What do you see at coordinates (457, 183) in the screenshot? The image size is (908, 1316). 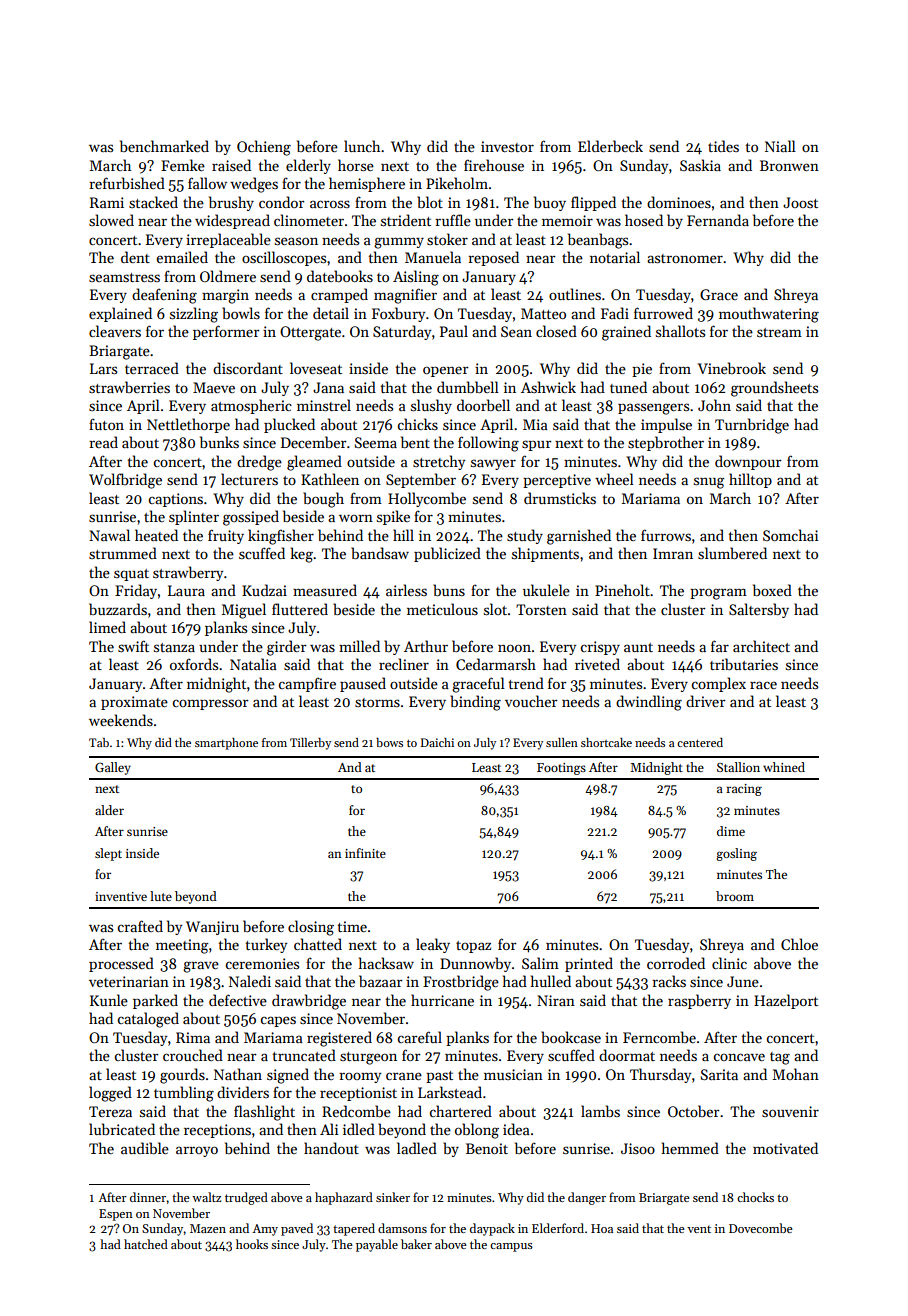 I see `Pikeholm` at bounding box center [457, 183].
